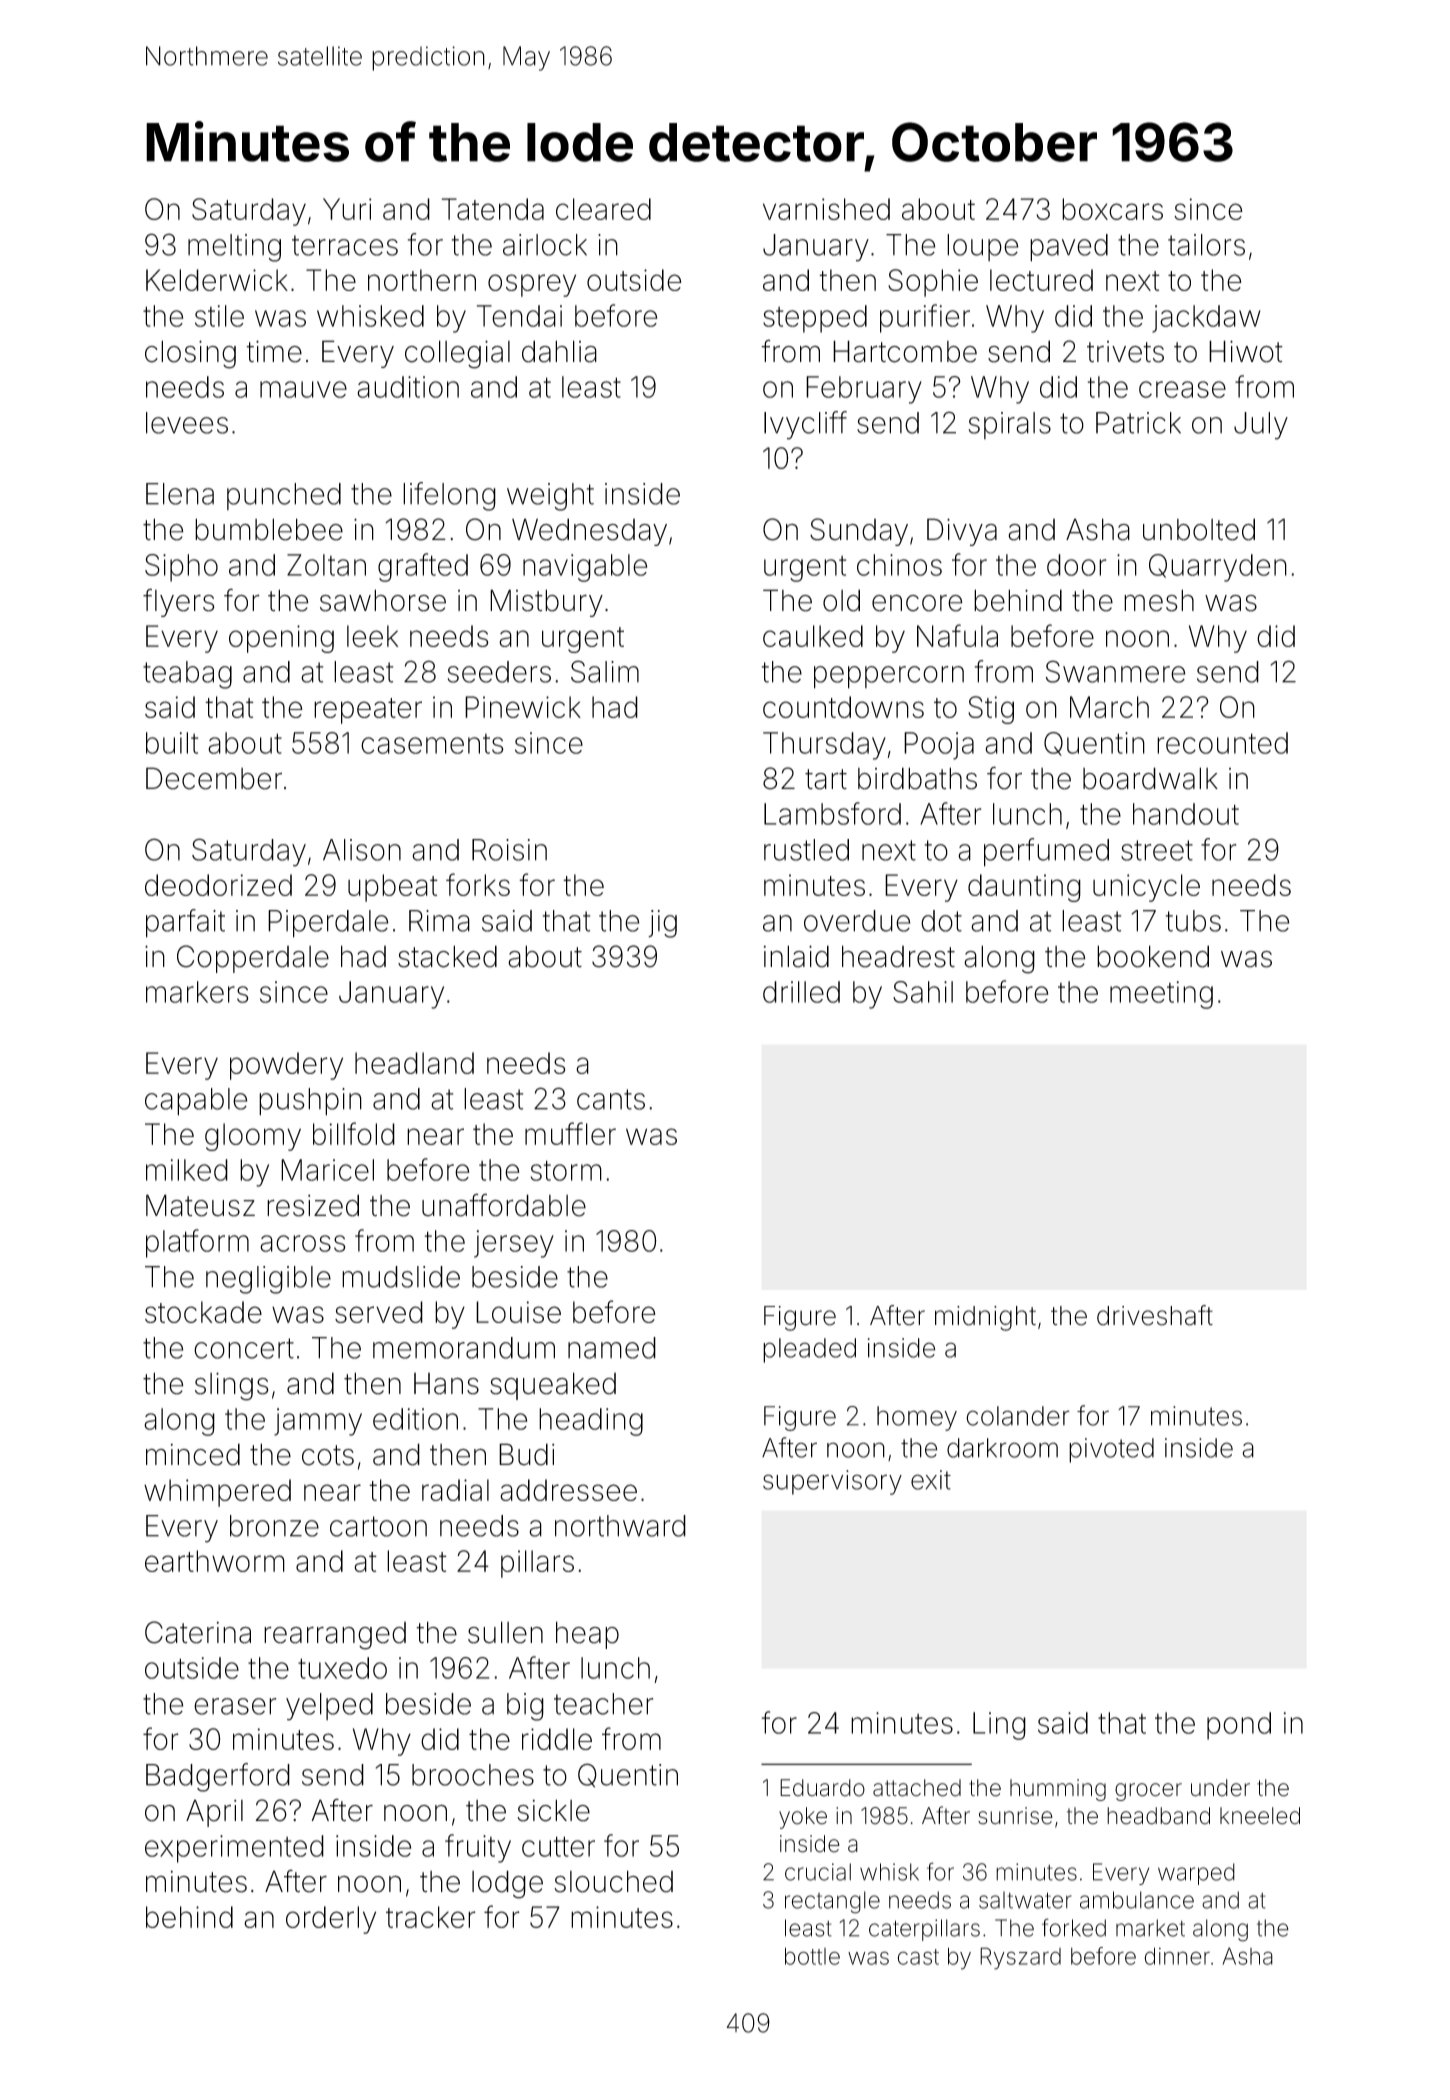 The width and height of the screenshot is (1450, 2100). Describe the element at coordinates (1155, 1315) in the screenshot. I see `driveshaft` at that location.
